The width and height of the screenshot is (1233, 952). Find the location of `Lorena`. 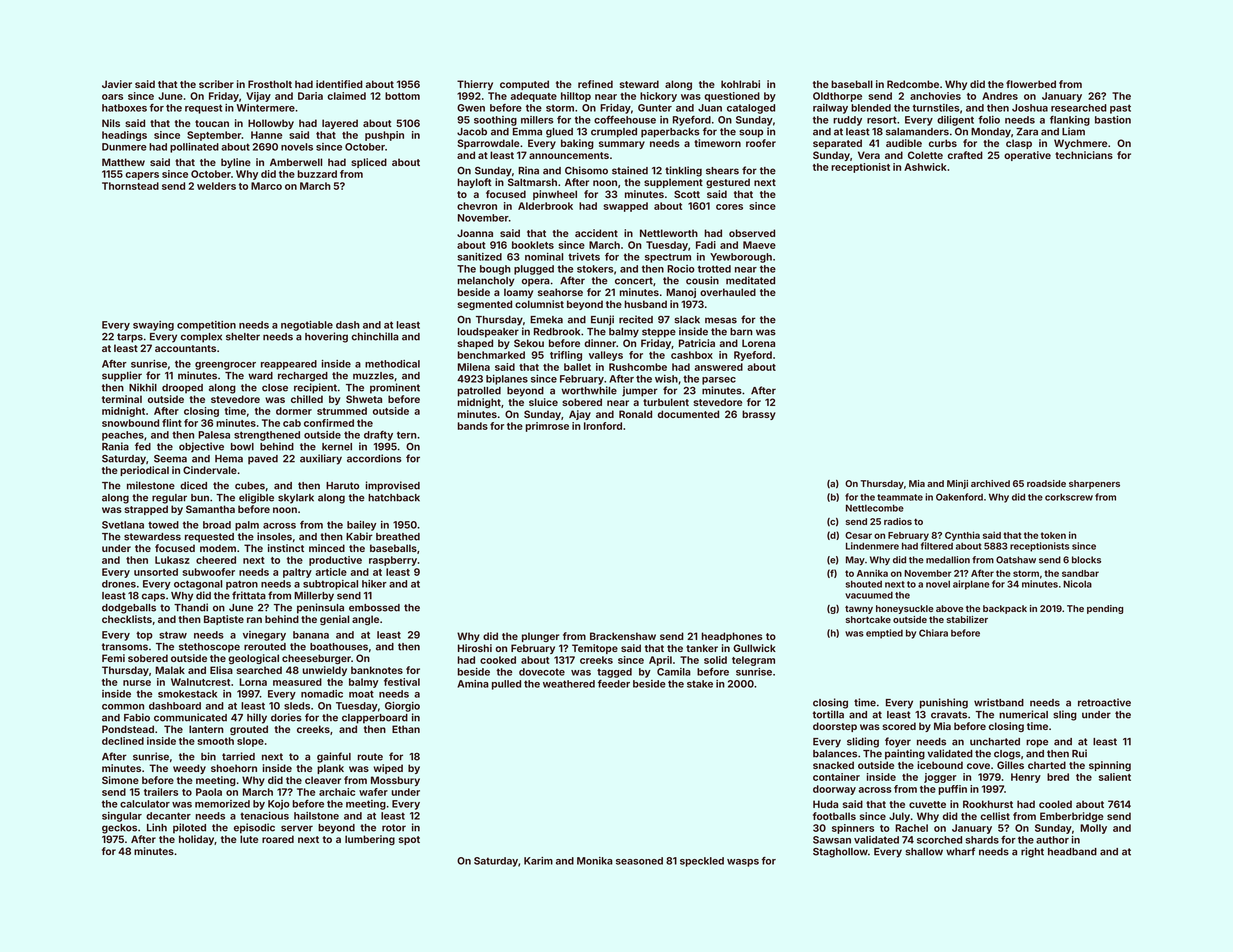

Lorena is located at coordinates (758, 343).
